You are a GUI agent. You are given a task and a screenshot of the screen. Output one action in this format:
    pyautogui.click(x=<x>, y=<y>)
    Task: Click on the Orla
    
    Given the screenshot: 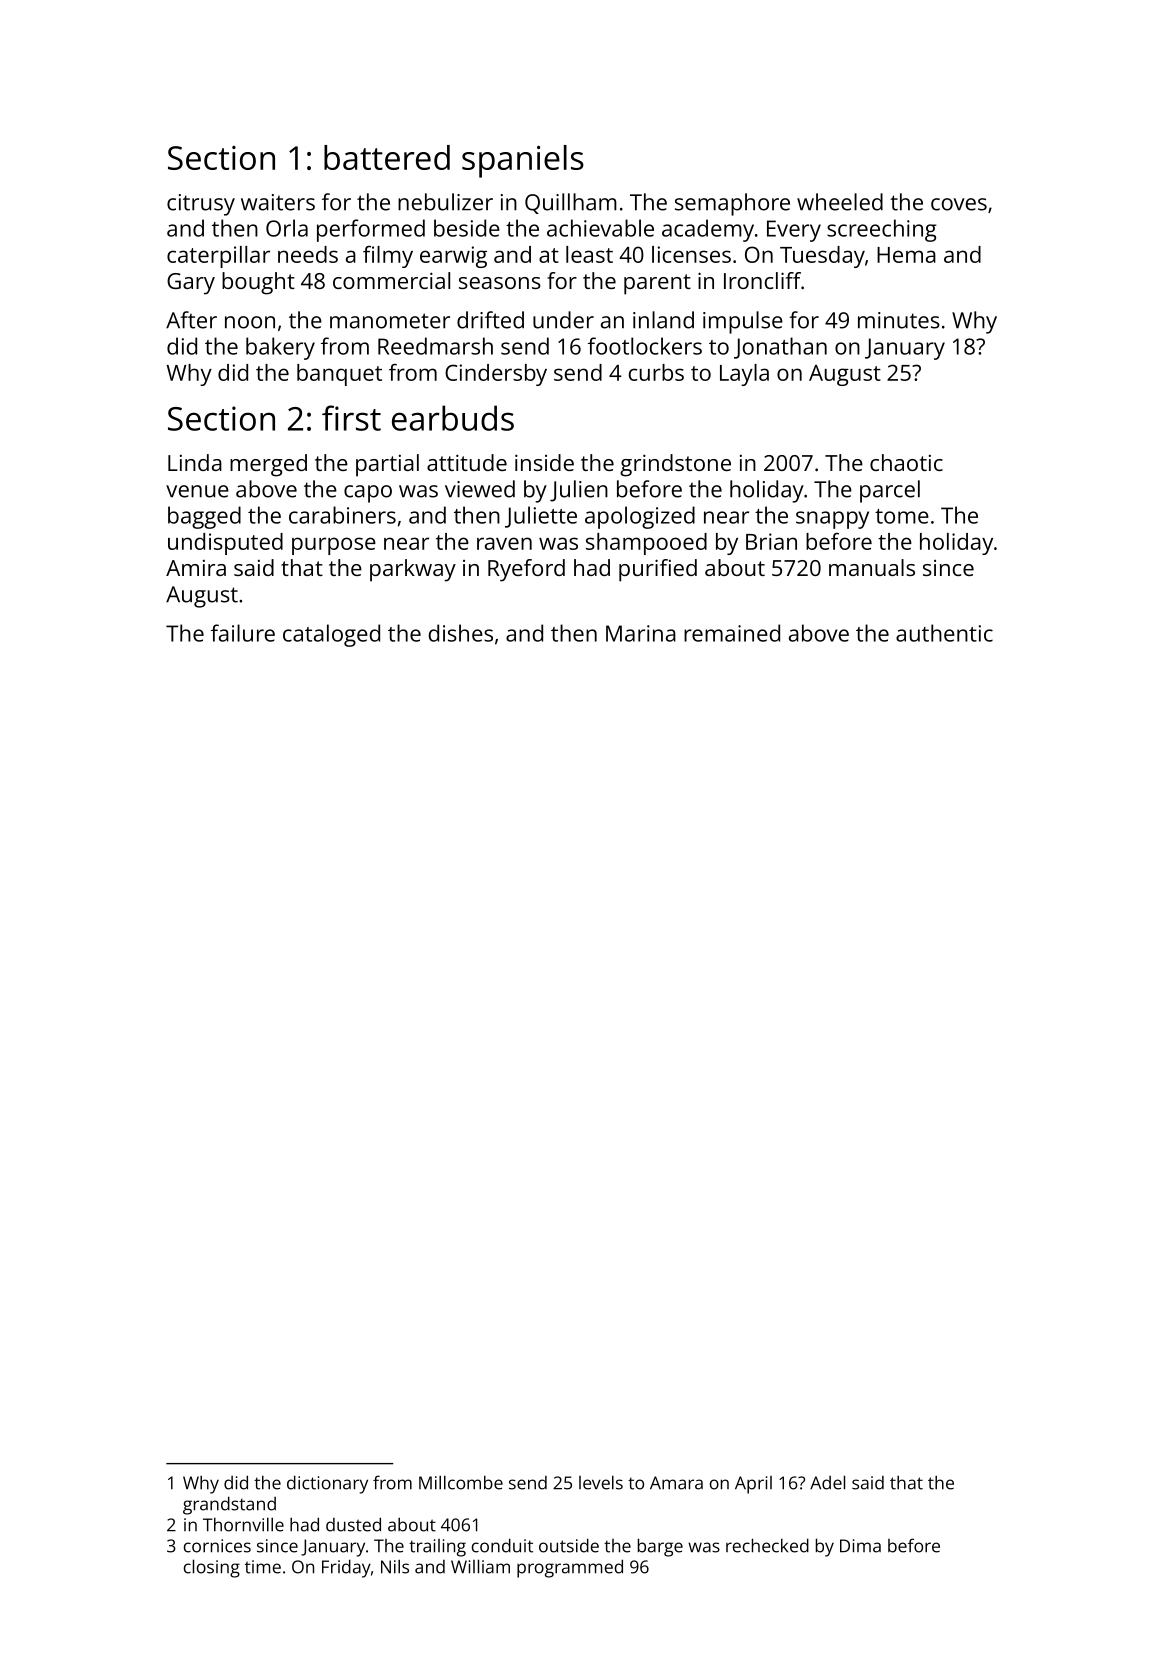 What is the action you would take?
    pyautogui.click(x=287, y=228)
